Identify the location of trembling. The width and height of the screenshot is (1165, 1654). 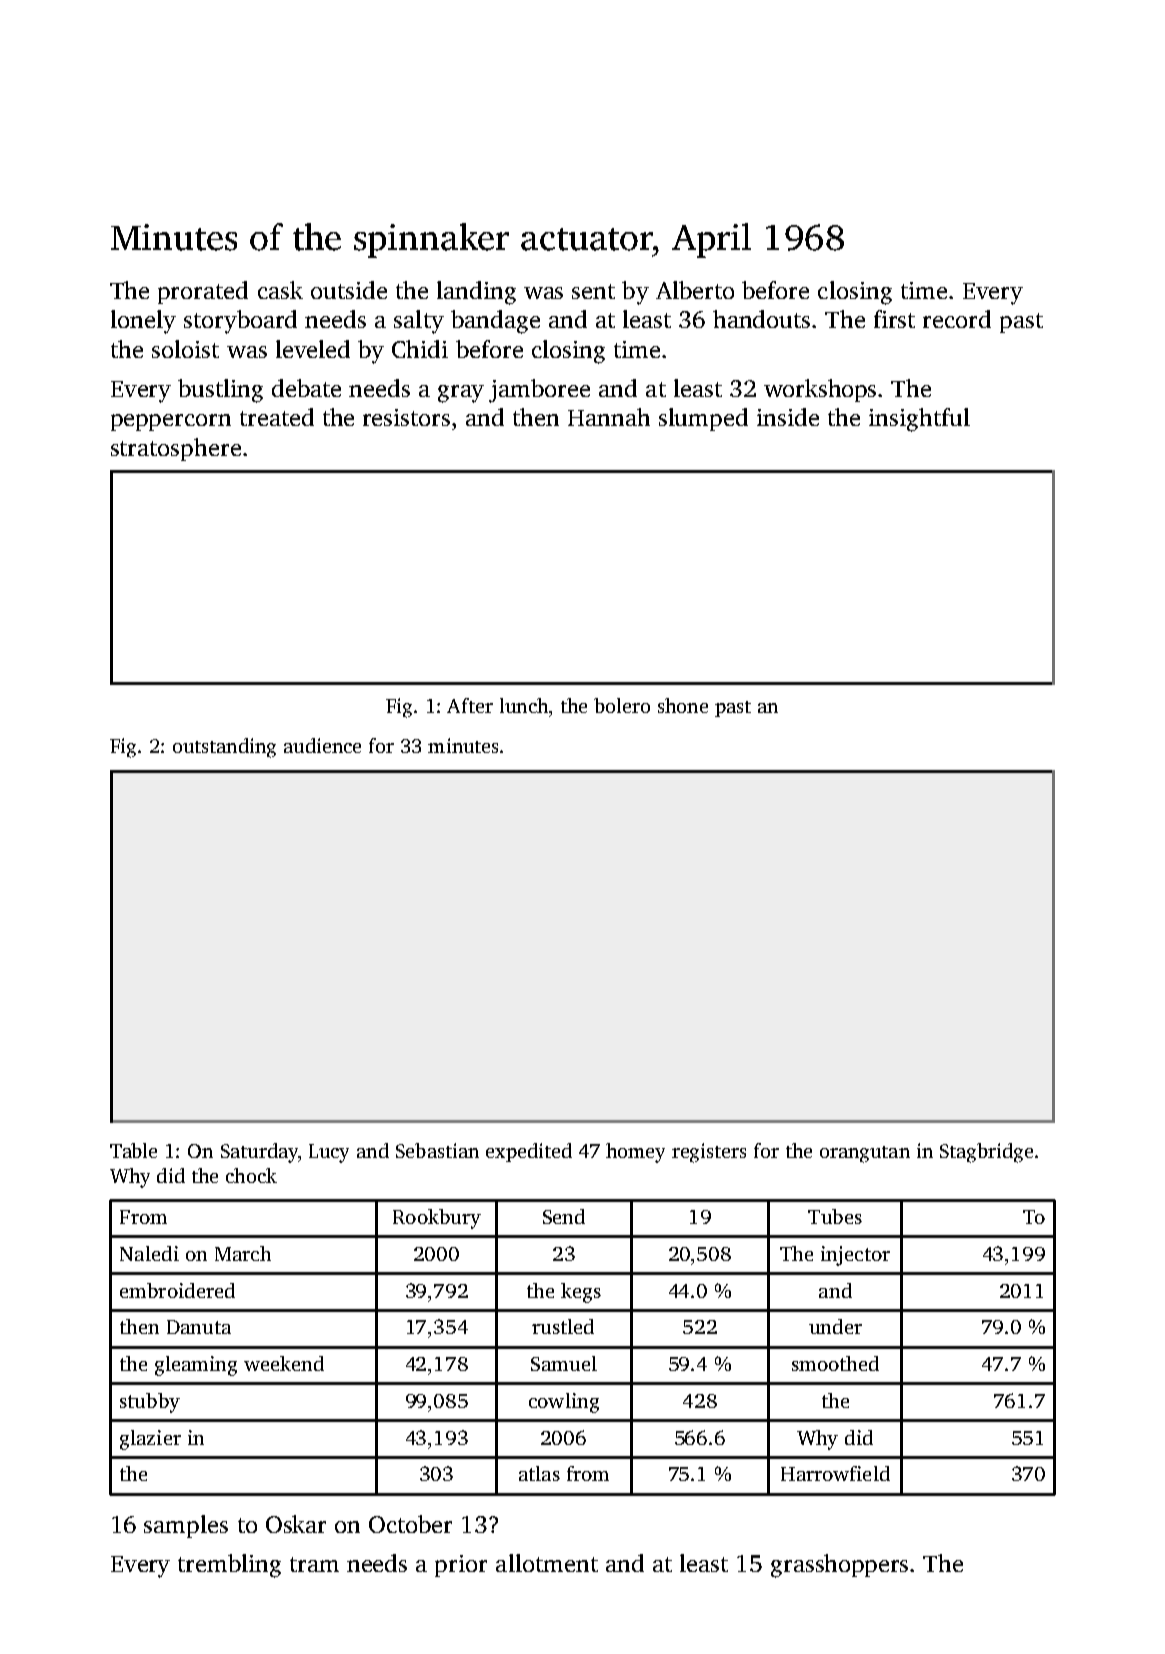
(229, 1566).
